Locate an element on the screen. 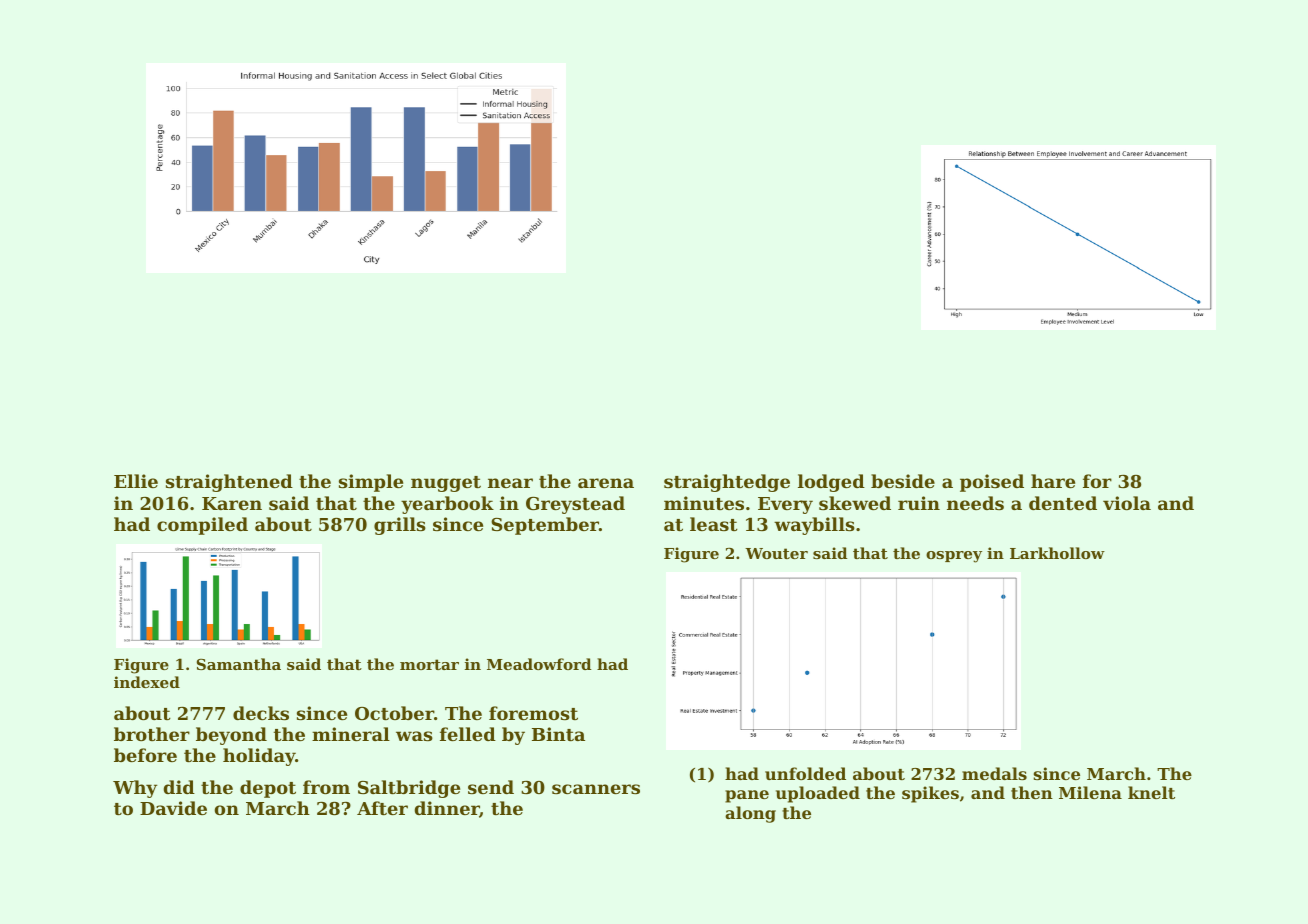  foremost is located at coordinates (533, 713).
